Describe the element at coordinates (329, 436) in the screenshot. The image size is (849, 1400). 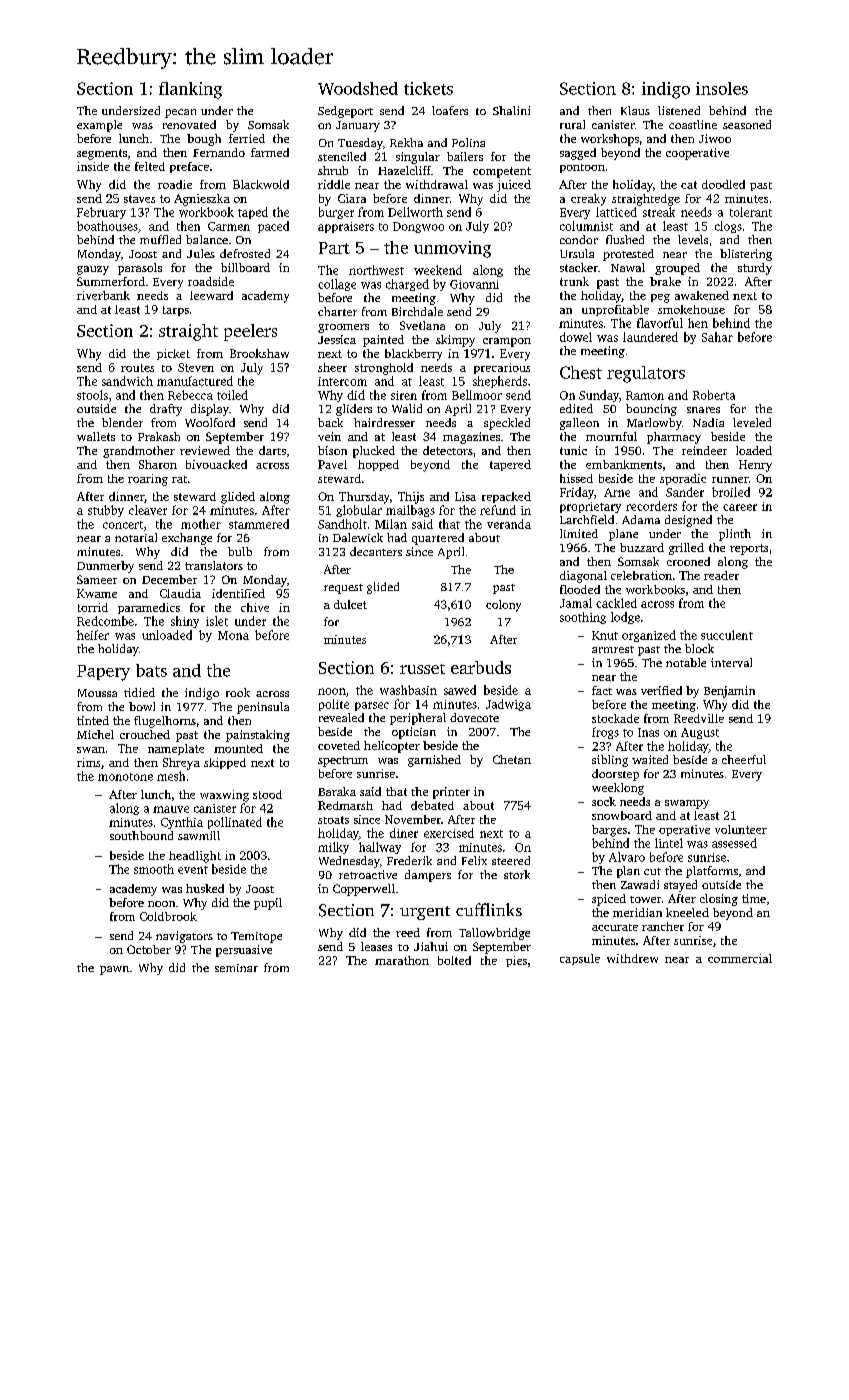
I see `vein` at that location.
